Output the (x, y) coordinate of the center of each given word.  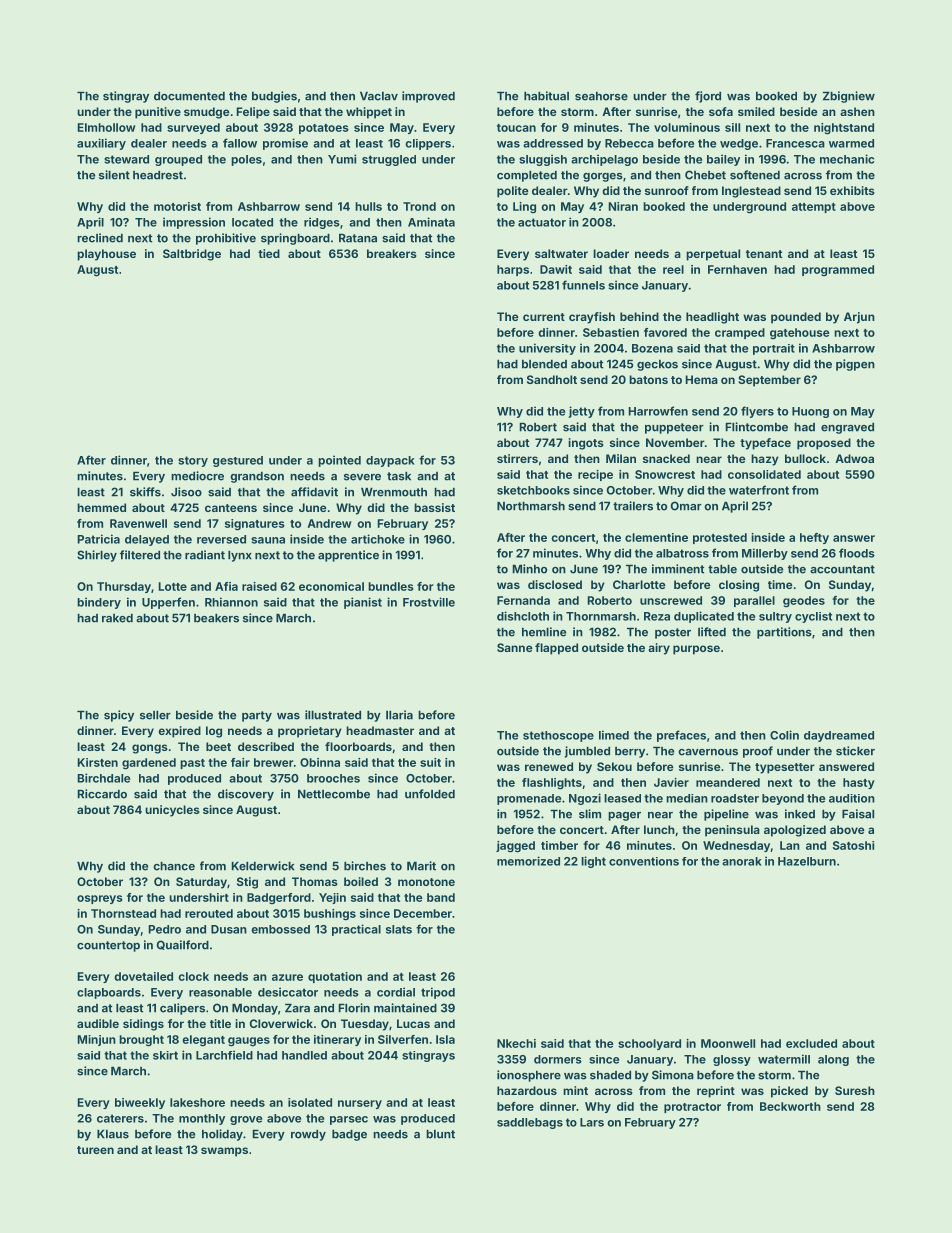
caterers (120, 1118)
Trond (419, 206)
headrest (158, 175)
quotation (335, 977)
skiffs (145, 492)
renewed (549, 766)
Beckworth (790, 1106)
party (257, 716)
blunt (440, 1134)
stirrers (517, 458)
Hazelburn (807, 861)
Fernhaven (737, 269)
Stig (247, 883)
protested (720, 538)
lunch (659, 829)
